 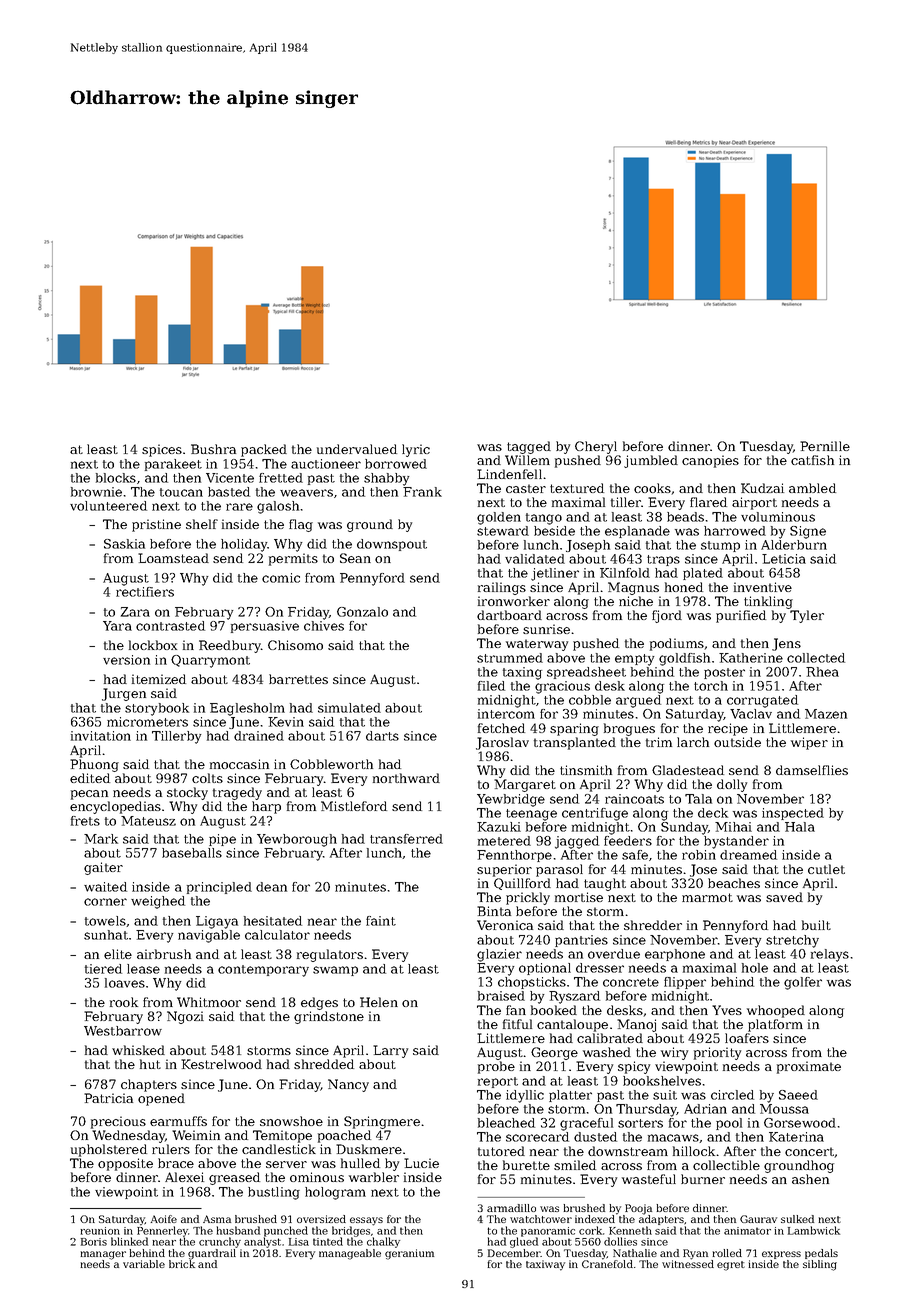 What do you see at coordinates (546, 629) in the document?
I see `sunrise` at bounding box center [546, 629].
